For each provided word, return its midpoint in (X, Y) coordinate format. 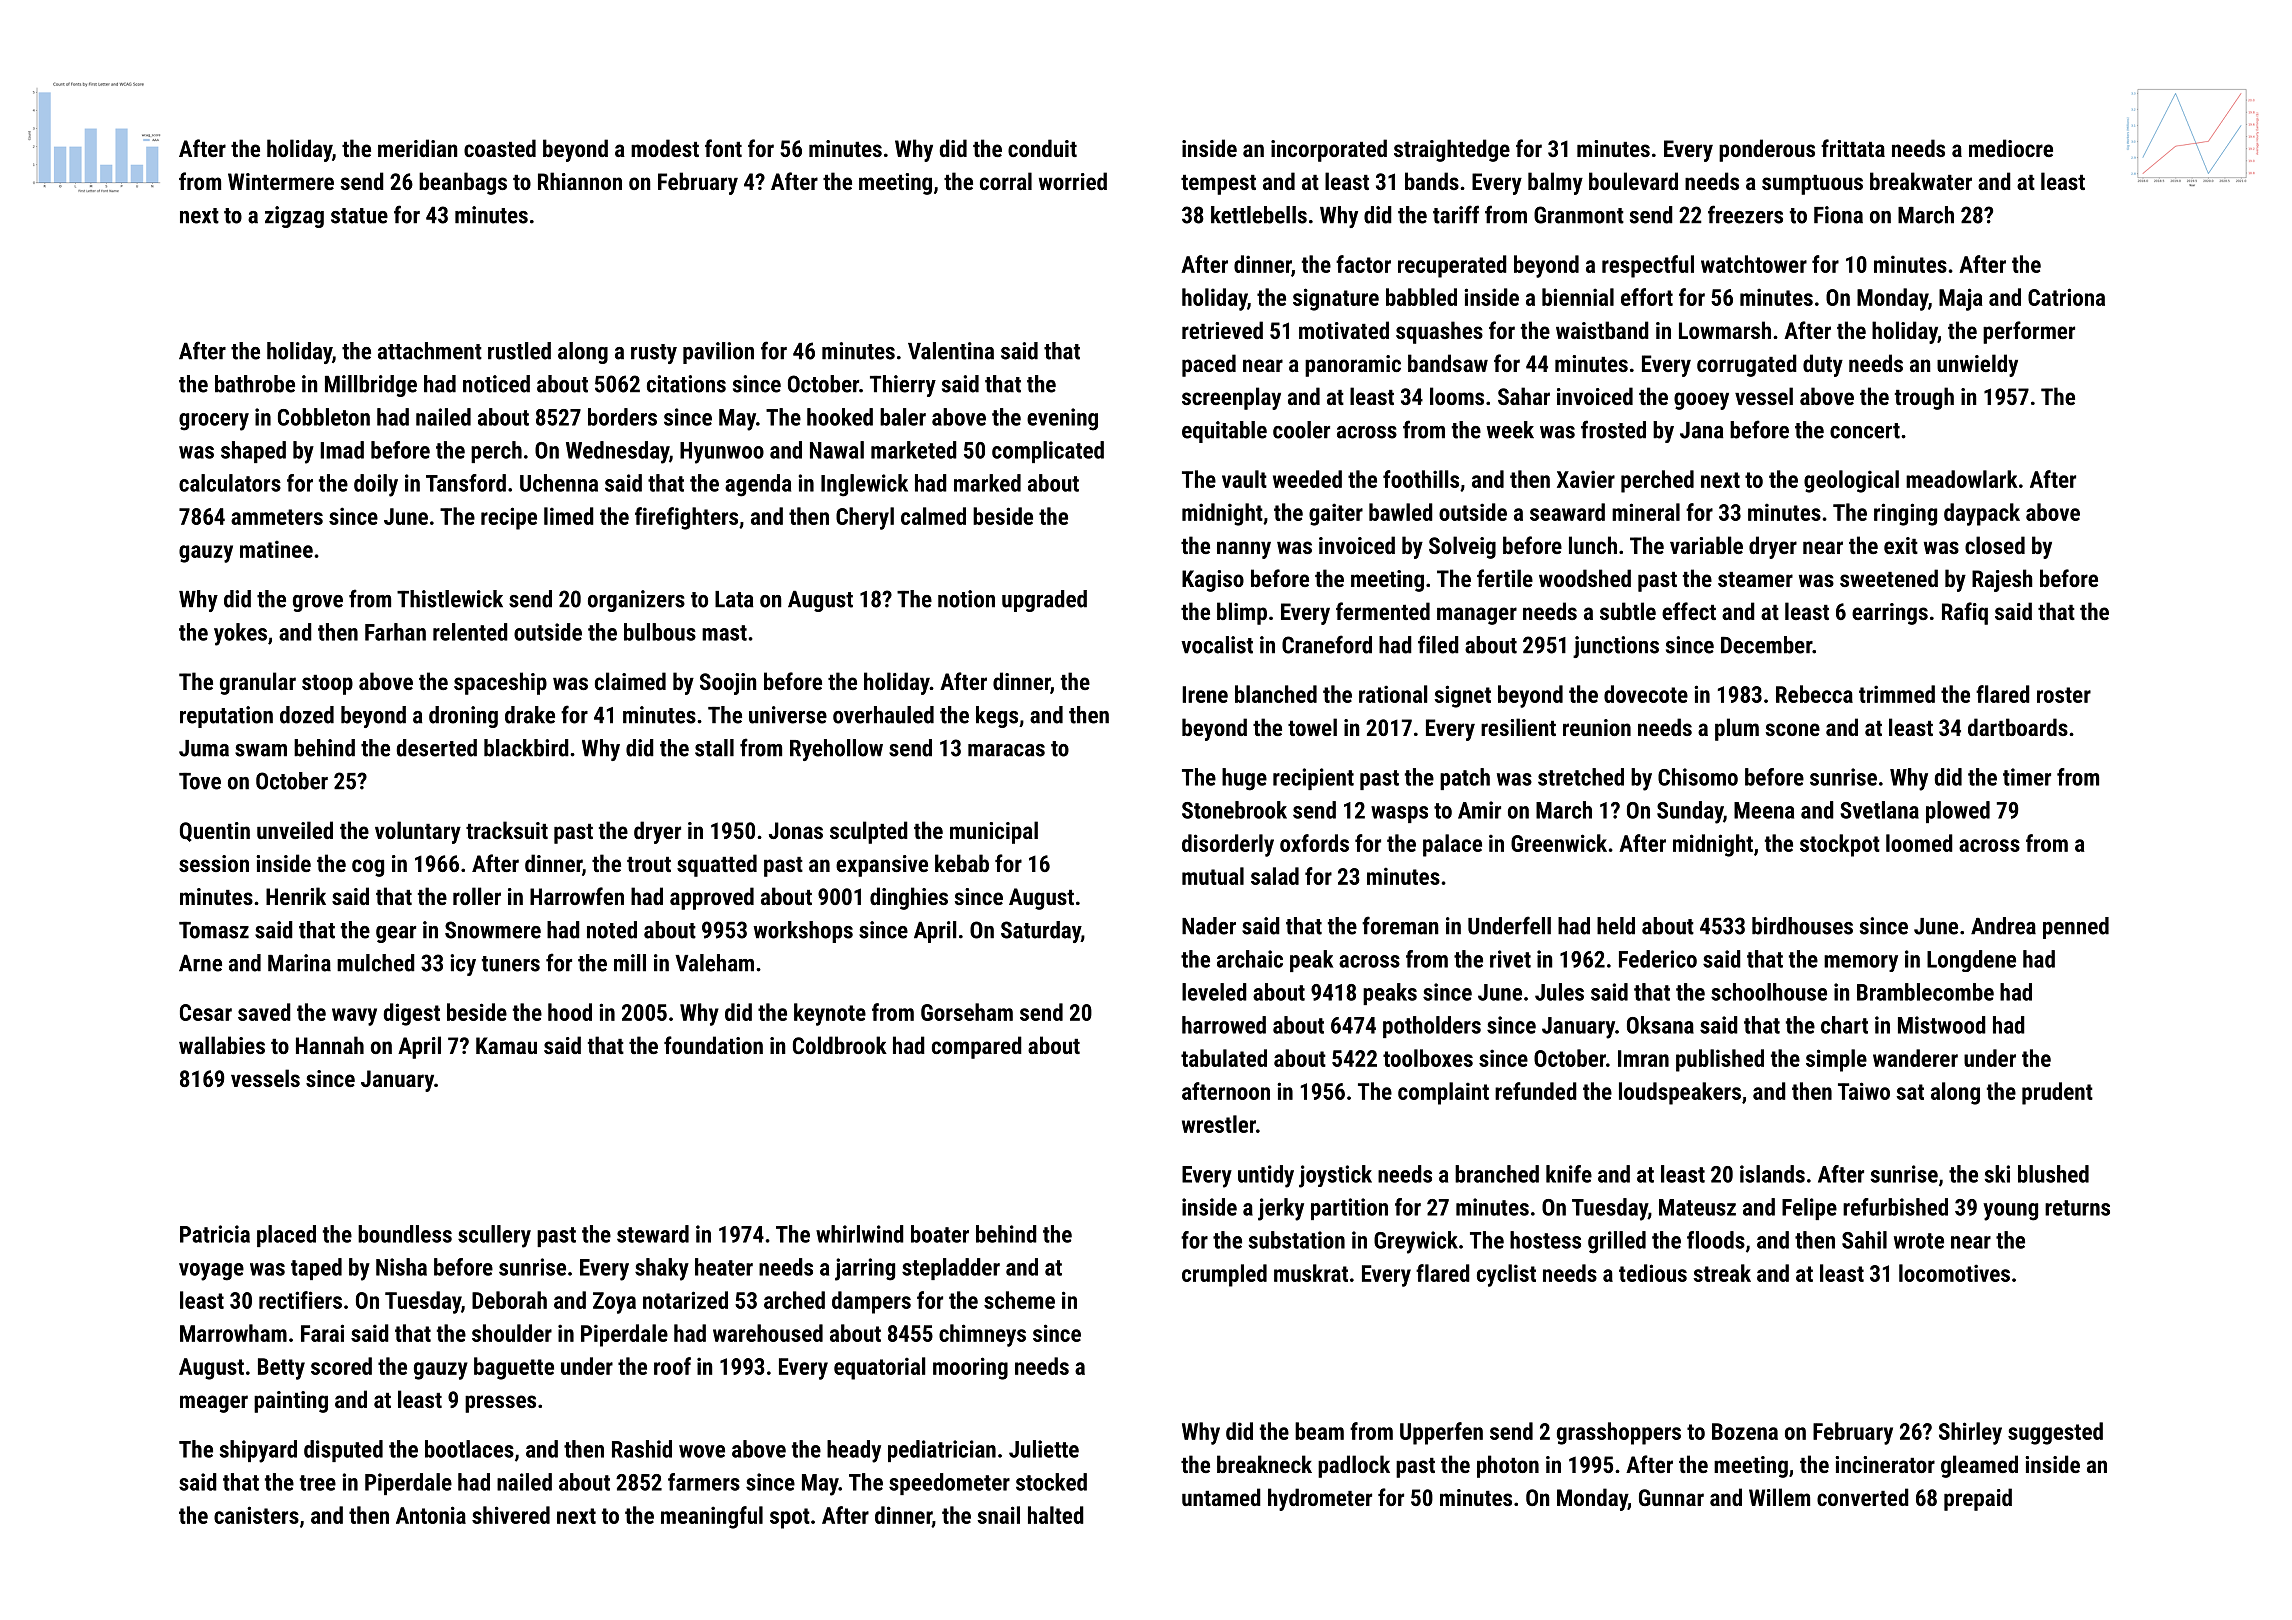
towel (1312, 727)
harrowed (1224, 1025)
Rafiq (1965, 613)
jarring (865, 1269)
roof (672, 1366)
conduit (1042, 148)
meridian (418, 148)
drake (530, 715)
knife (1569, 1174)
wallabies (222, 1045)
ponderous (1767, 150)
